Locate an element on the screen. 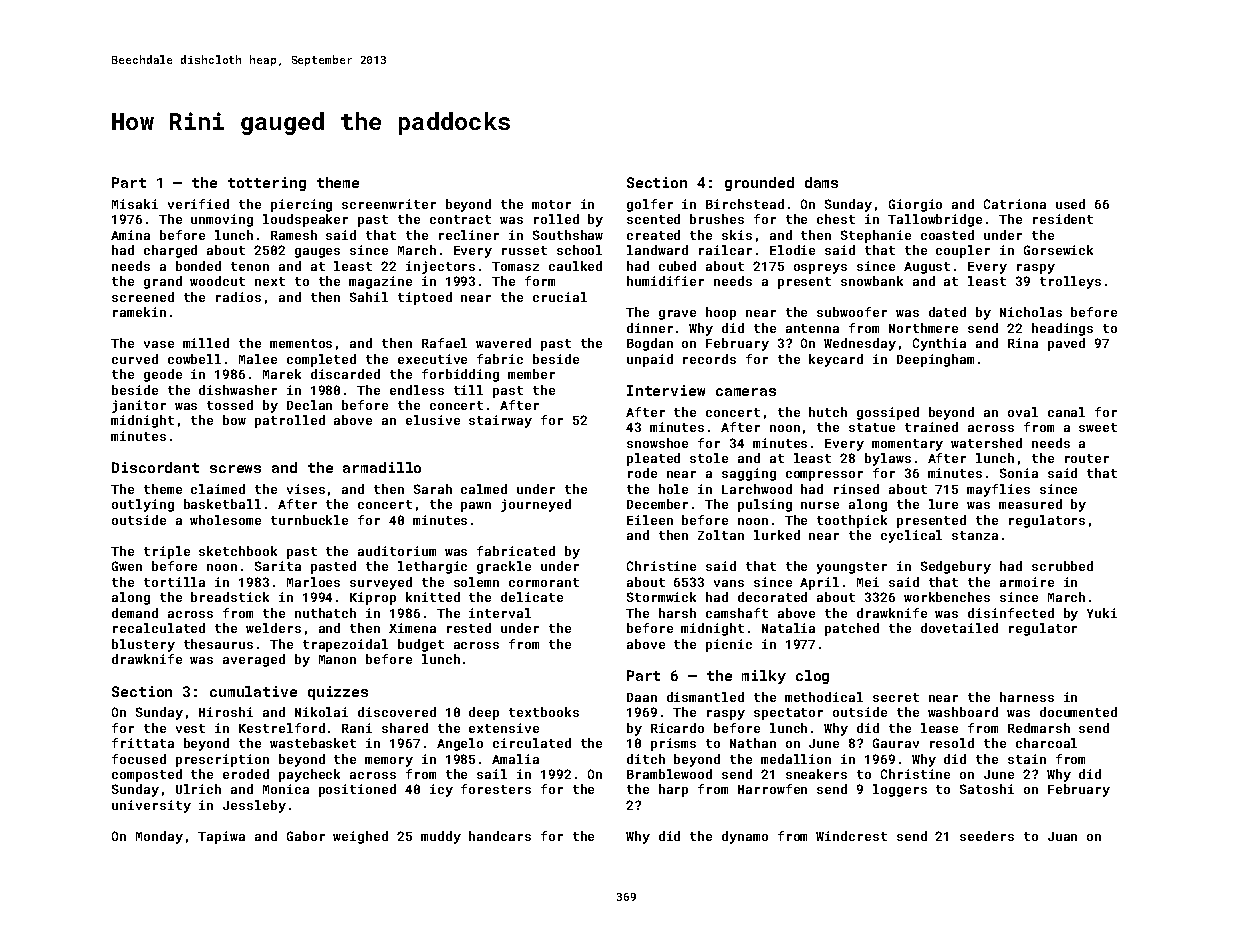  Discordant is located at coordinates (155, 467).
